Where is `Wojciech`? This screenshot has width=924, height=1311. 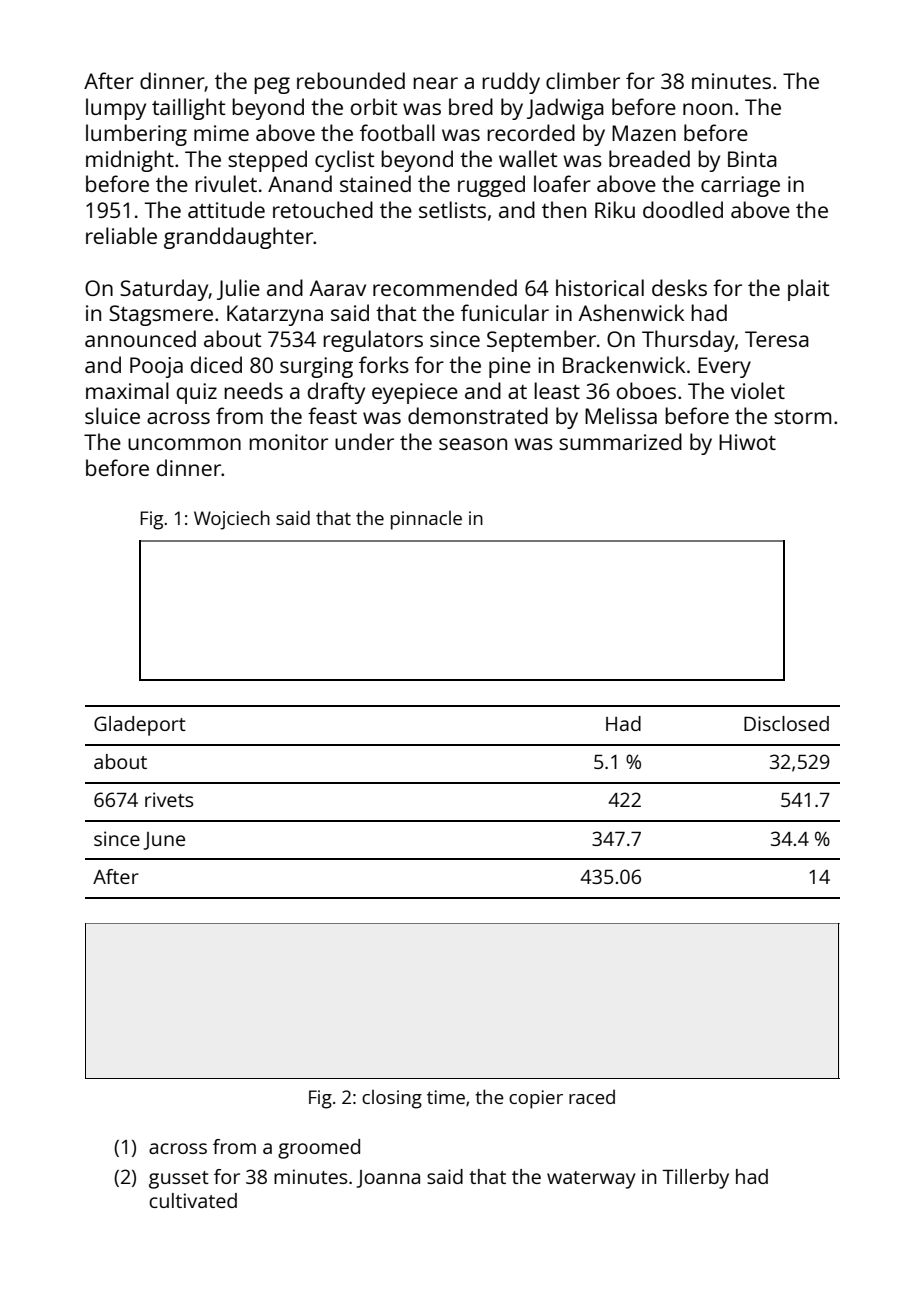 Wojciech is located at coordinates (232, 520).
